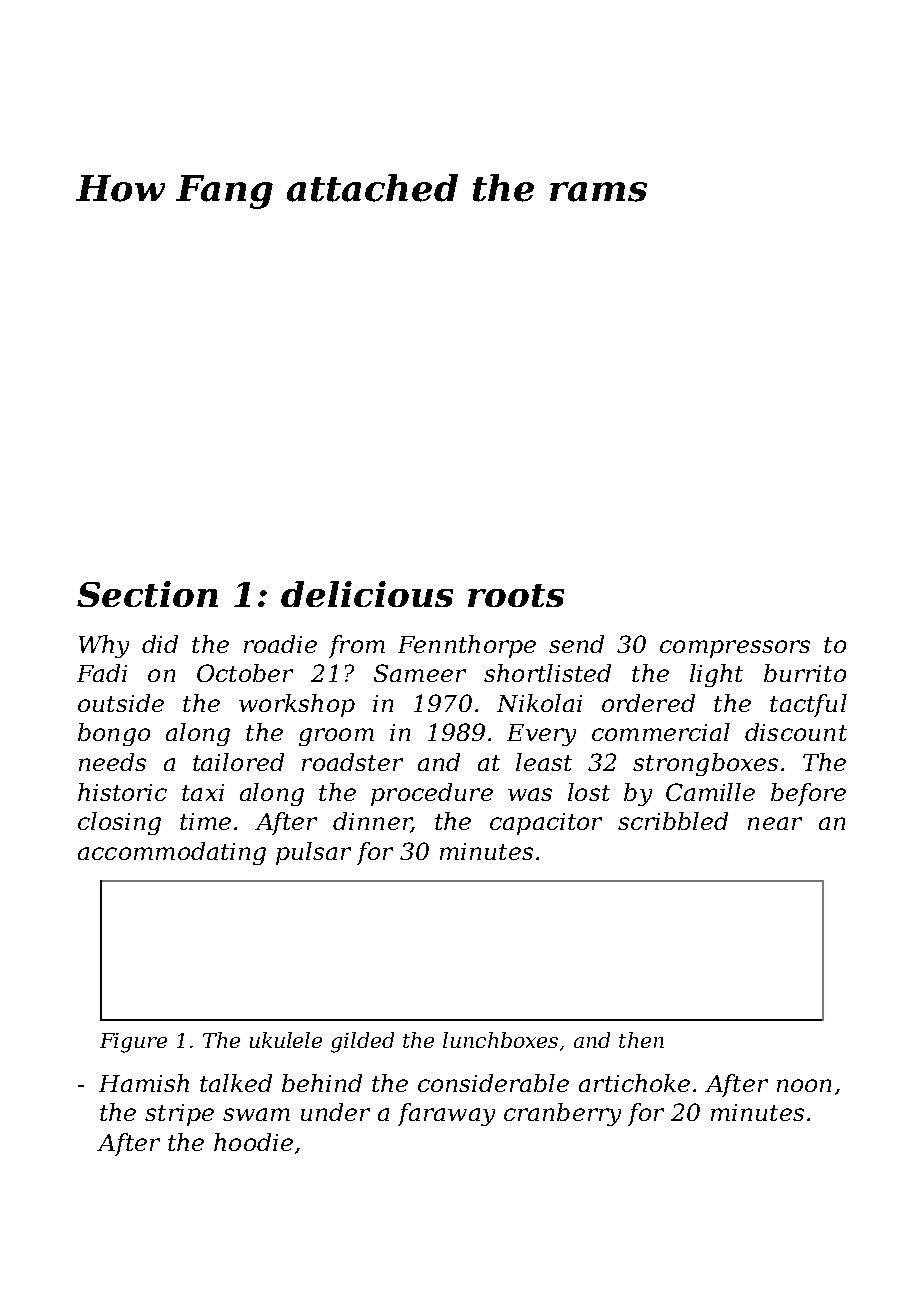 This image has height=1311, width=924. What do you see at coordinates (102, 673) in the image?
I see `Fadi` at bounding box center [102, 673].
